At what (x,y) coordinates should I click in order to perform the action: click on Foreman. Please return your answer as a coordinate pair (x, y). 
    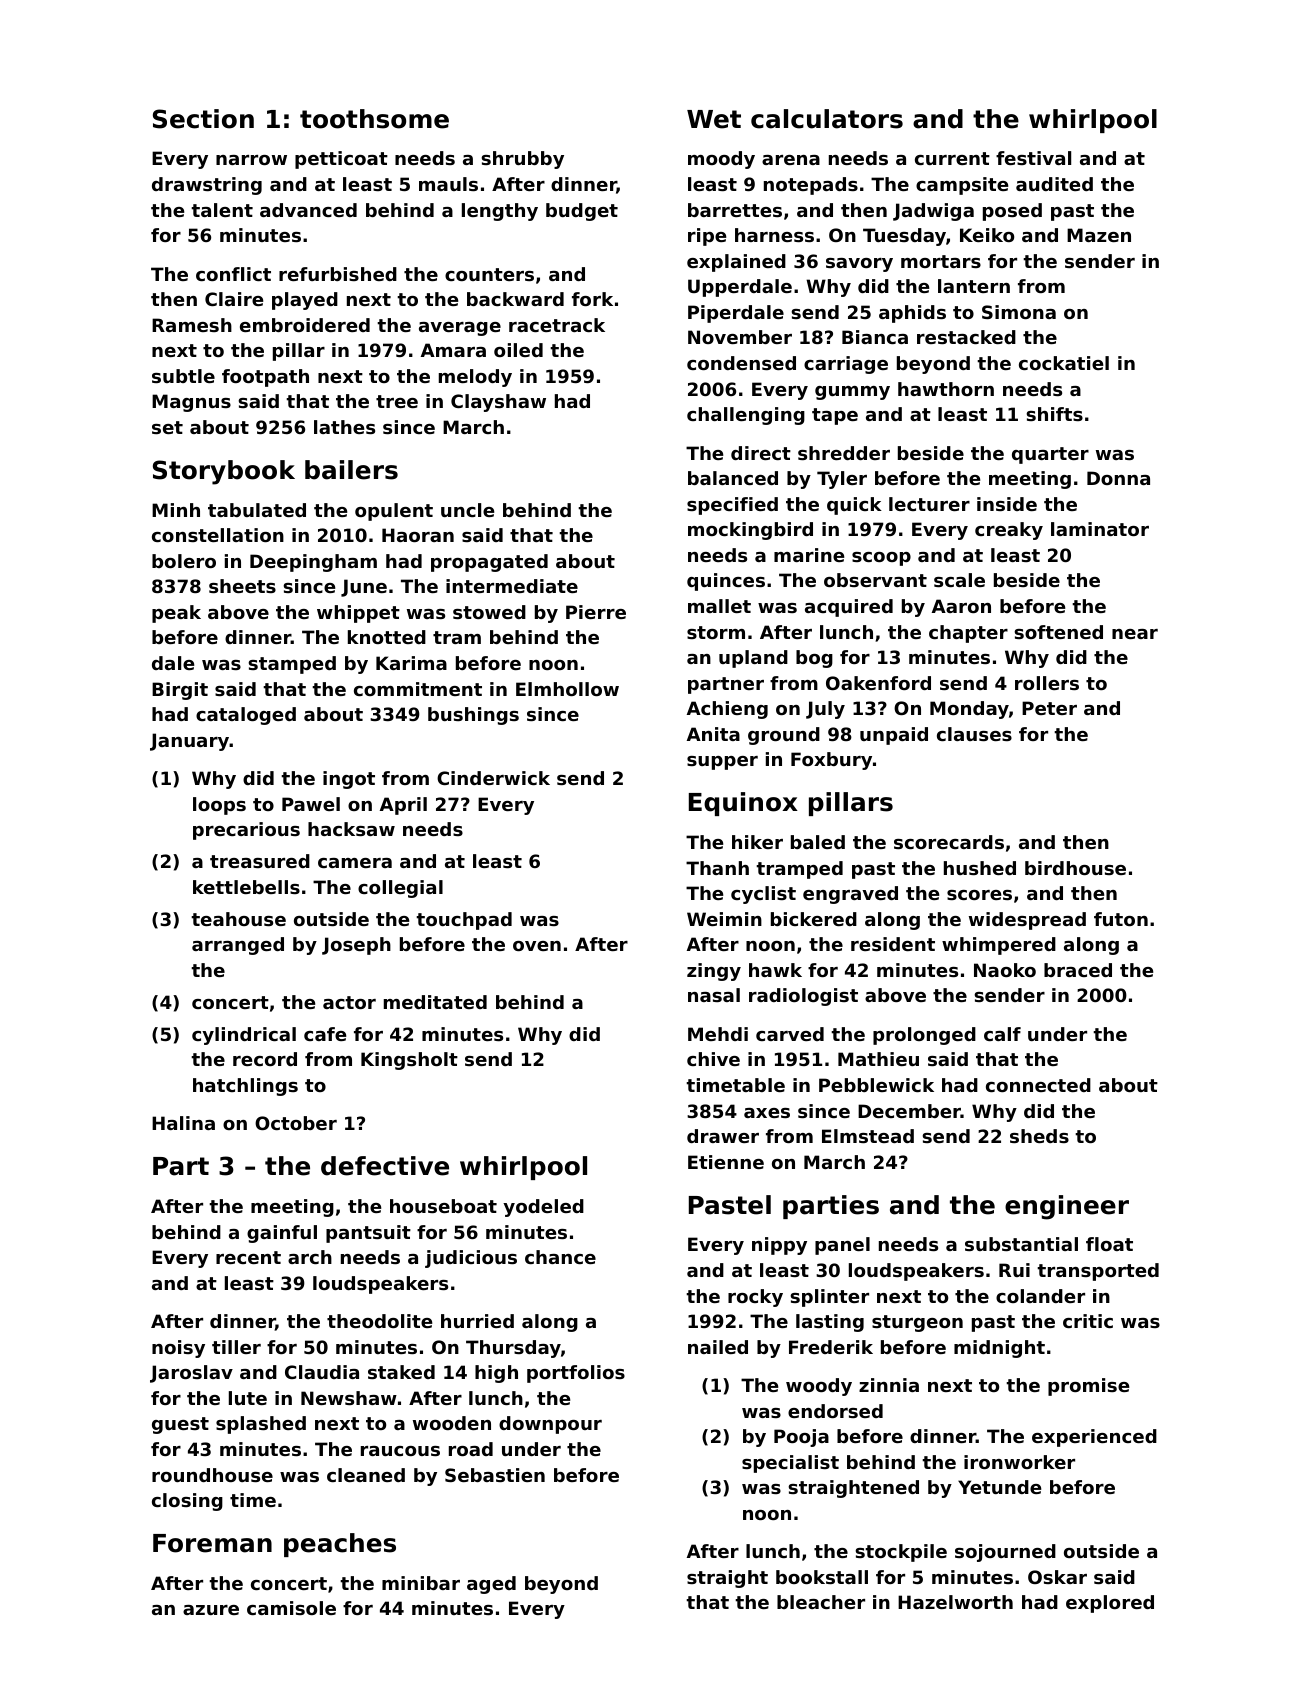
    Looking at the image, I should click on (212, 1543).
